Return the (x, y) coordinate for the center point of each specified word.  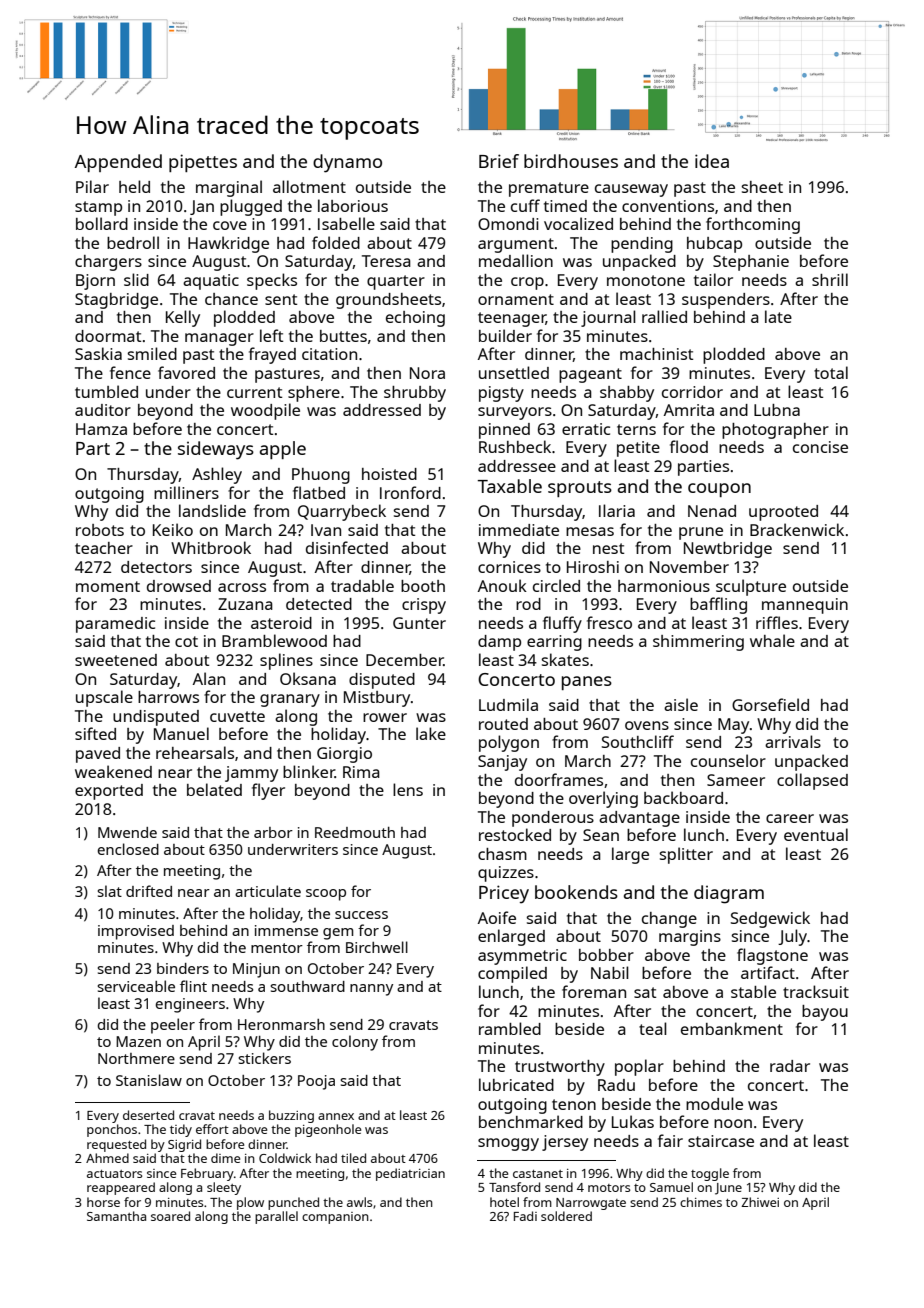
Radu (616, 1085)
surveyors (515, 413)
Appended (118, 163)
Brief (499, 161)
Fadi (525, 1216)
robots (100, 530)
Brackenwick (797, 529)
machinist (656, 354)
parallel (276, 1217)
